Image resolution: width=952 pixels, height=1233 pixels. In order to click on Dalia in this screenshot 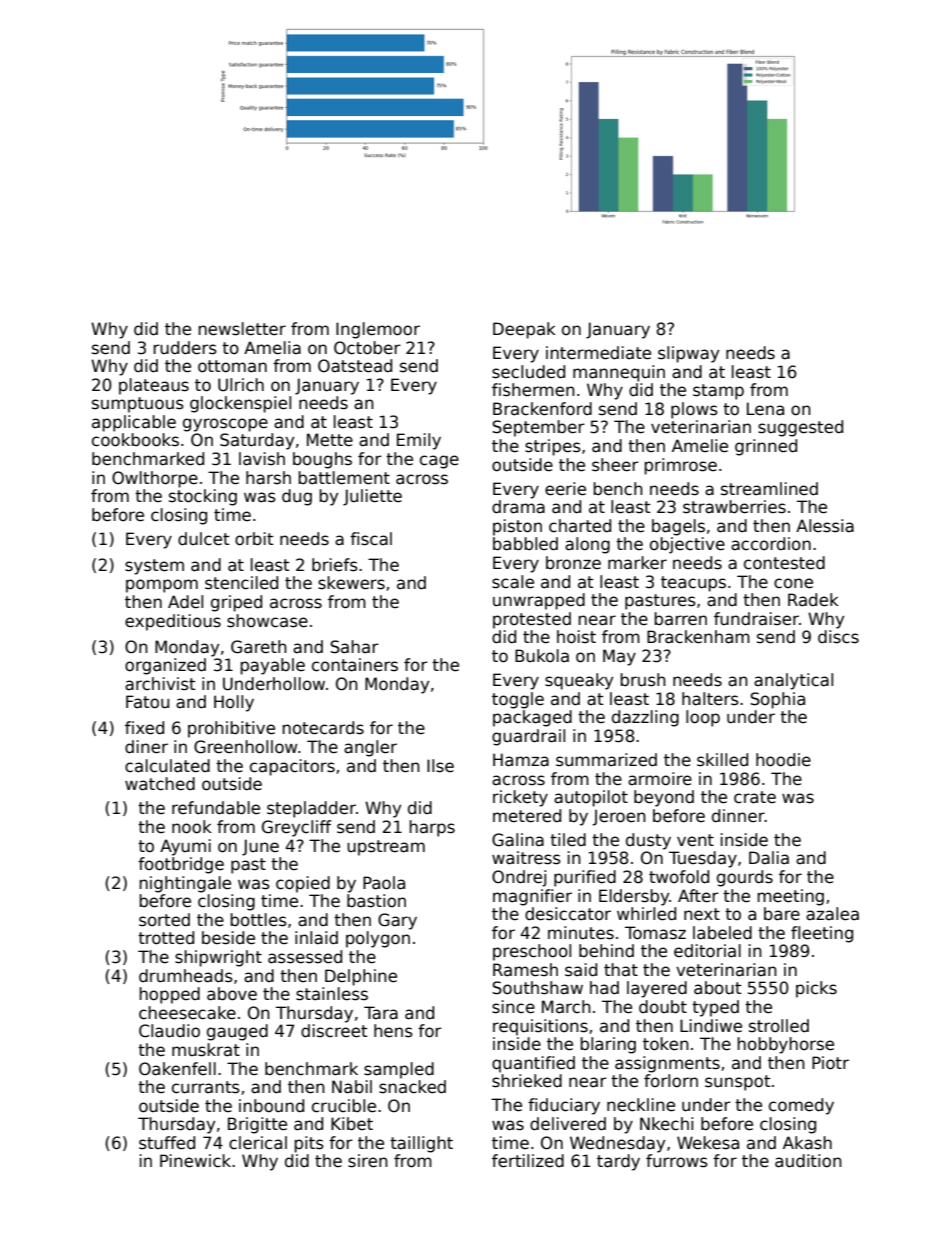, I will do `click(769, 858)`.
